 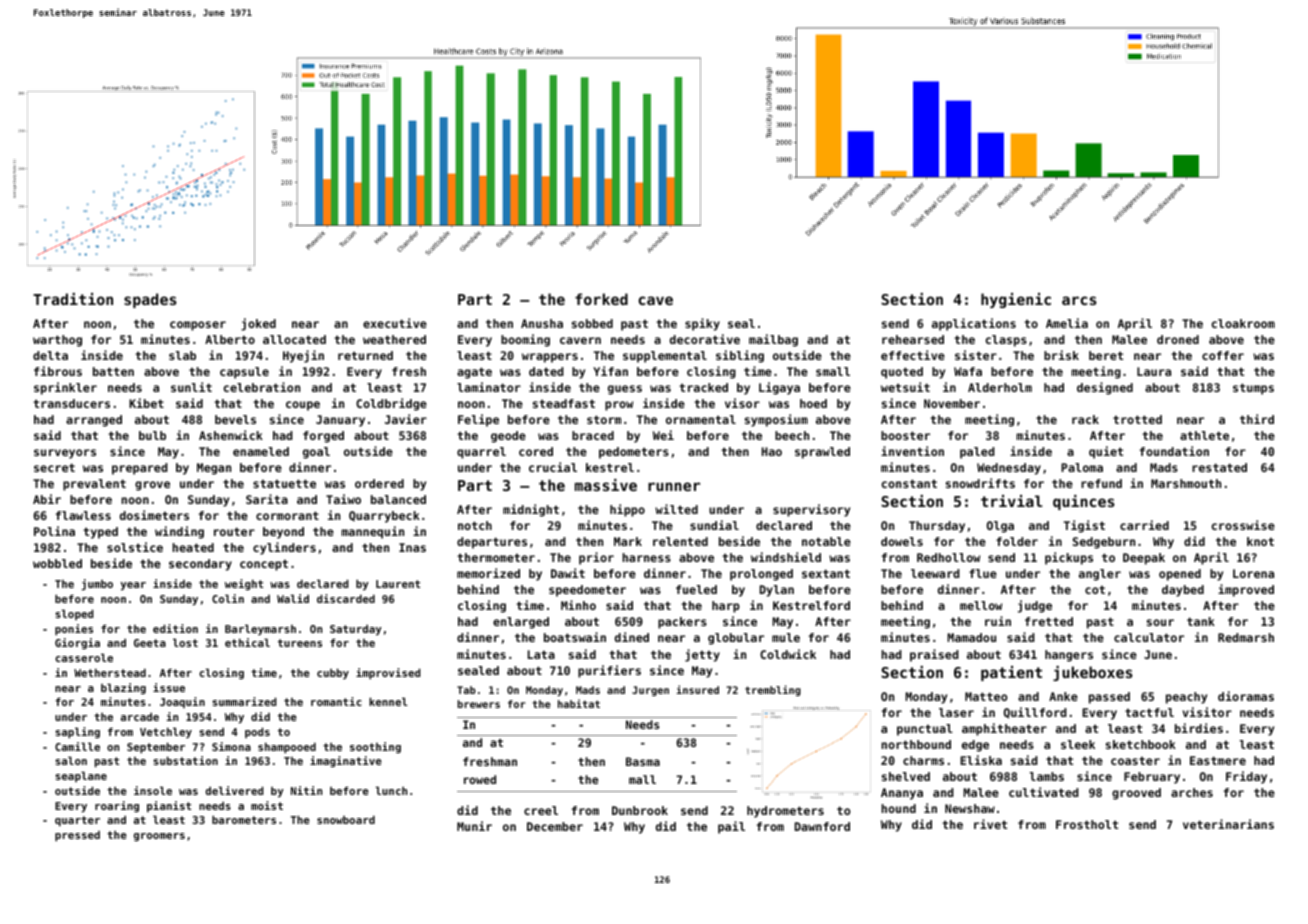 I want to click on stumps, so click(x=1253, y=389).
